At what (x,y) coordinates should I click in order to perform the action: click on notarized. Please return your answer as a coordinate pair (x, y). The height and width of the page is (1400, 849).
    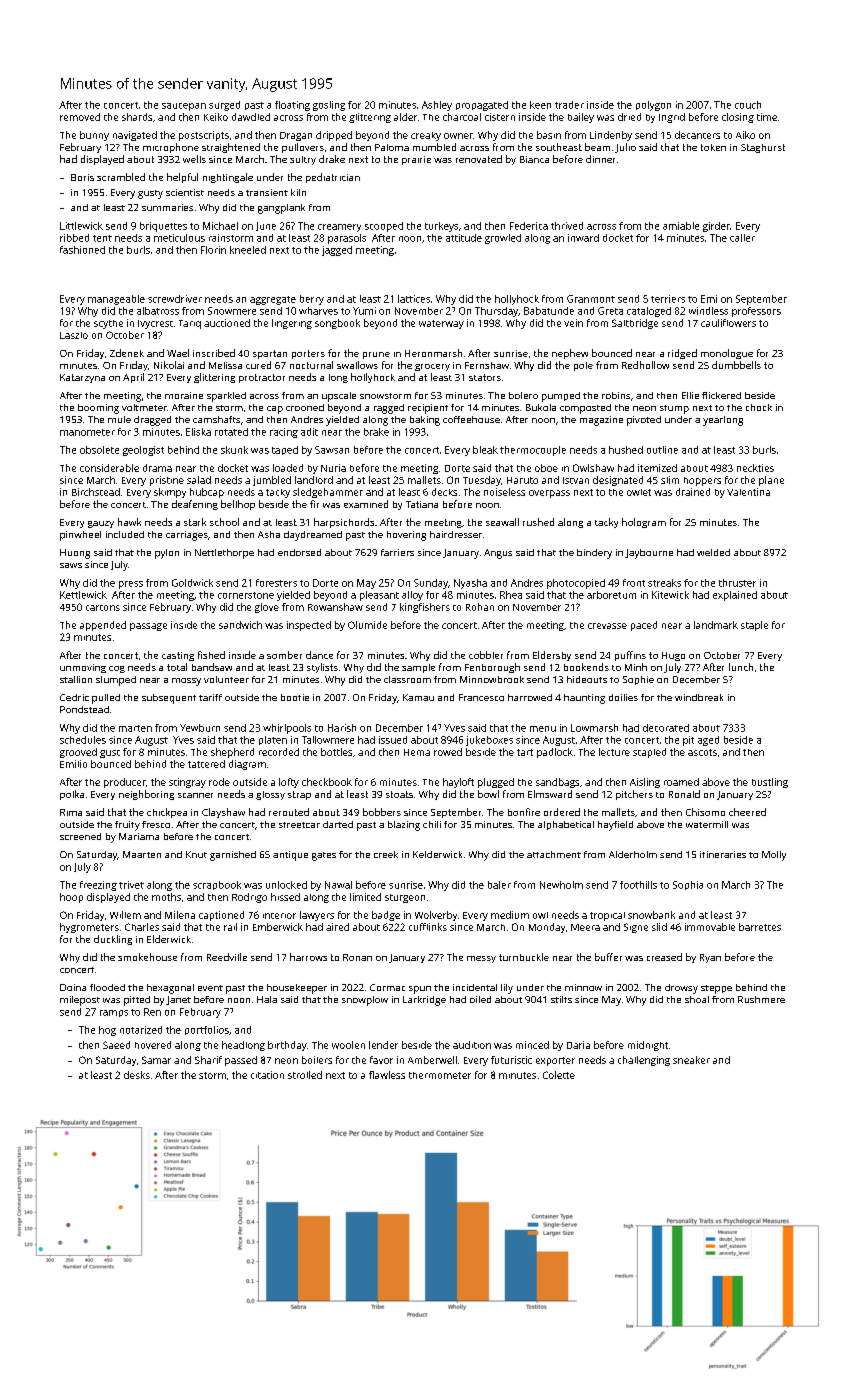
    Looking at the image, I should click on (141, 1030).
